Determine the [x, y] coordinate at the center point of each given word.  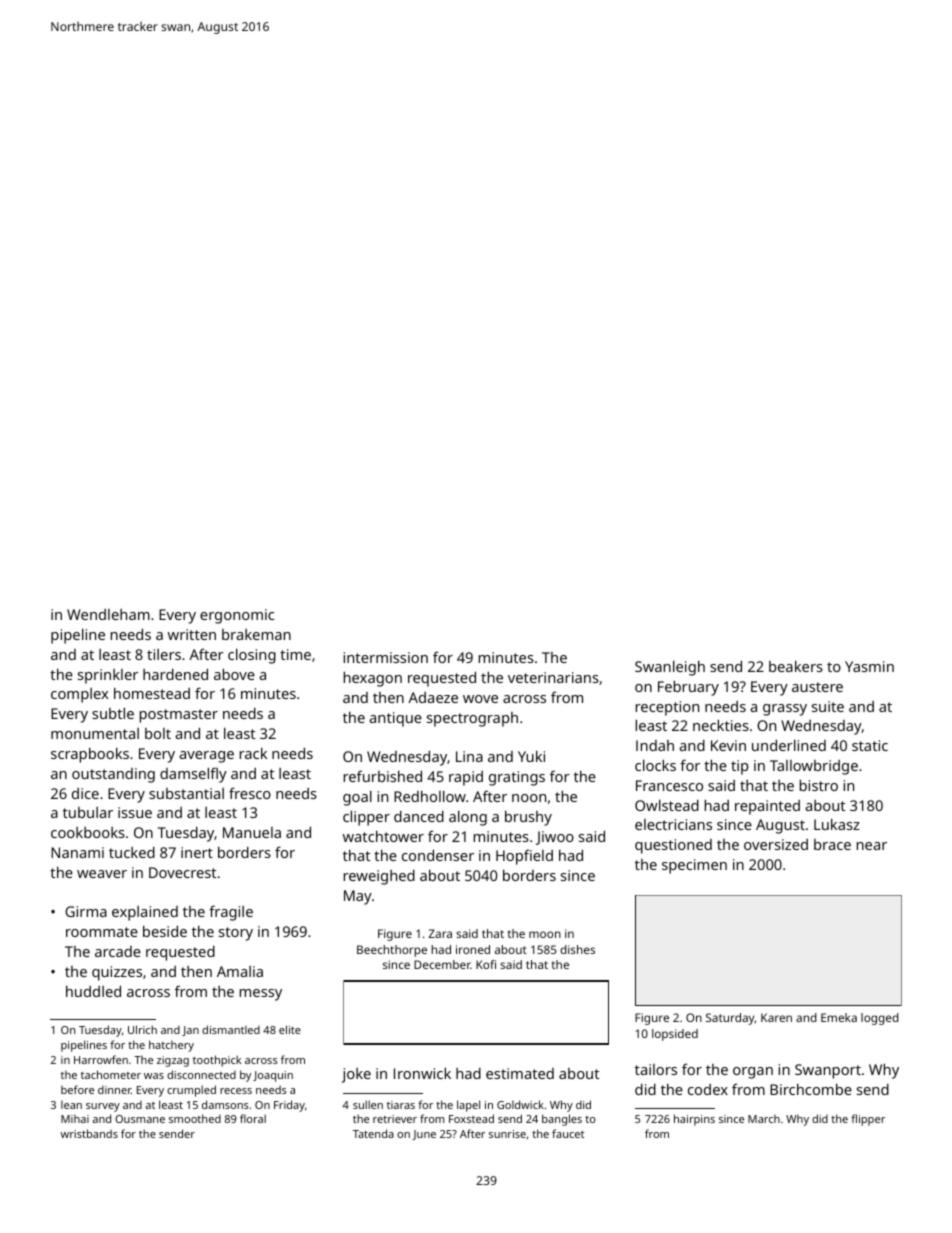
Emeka [839, 1017]
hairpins [694, 1120]
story [236, 934]
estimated [520, 1073]
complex [79, 695]
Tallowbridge [814, 767]
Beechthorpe [392, 951]
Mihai [75, 1119]
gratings [517, 778]
